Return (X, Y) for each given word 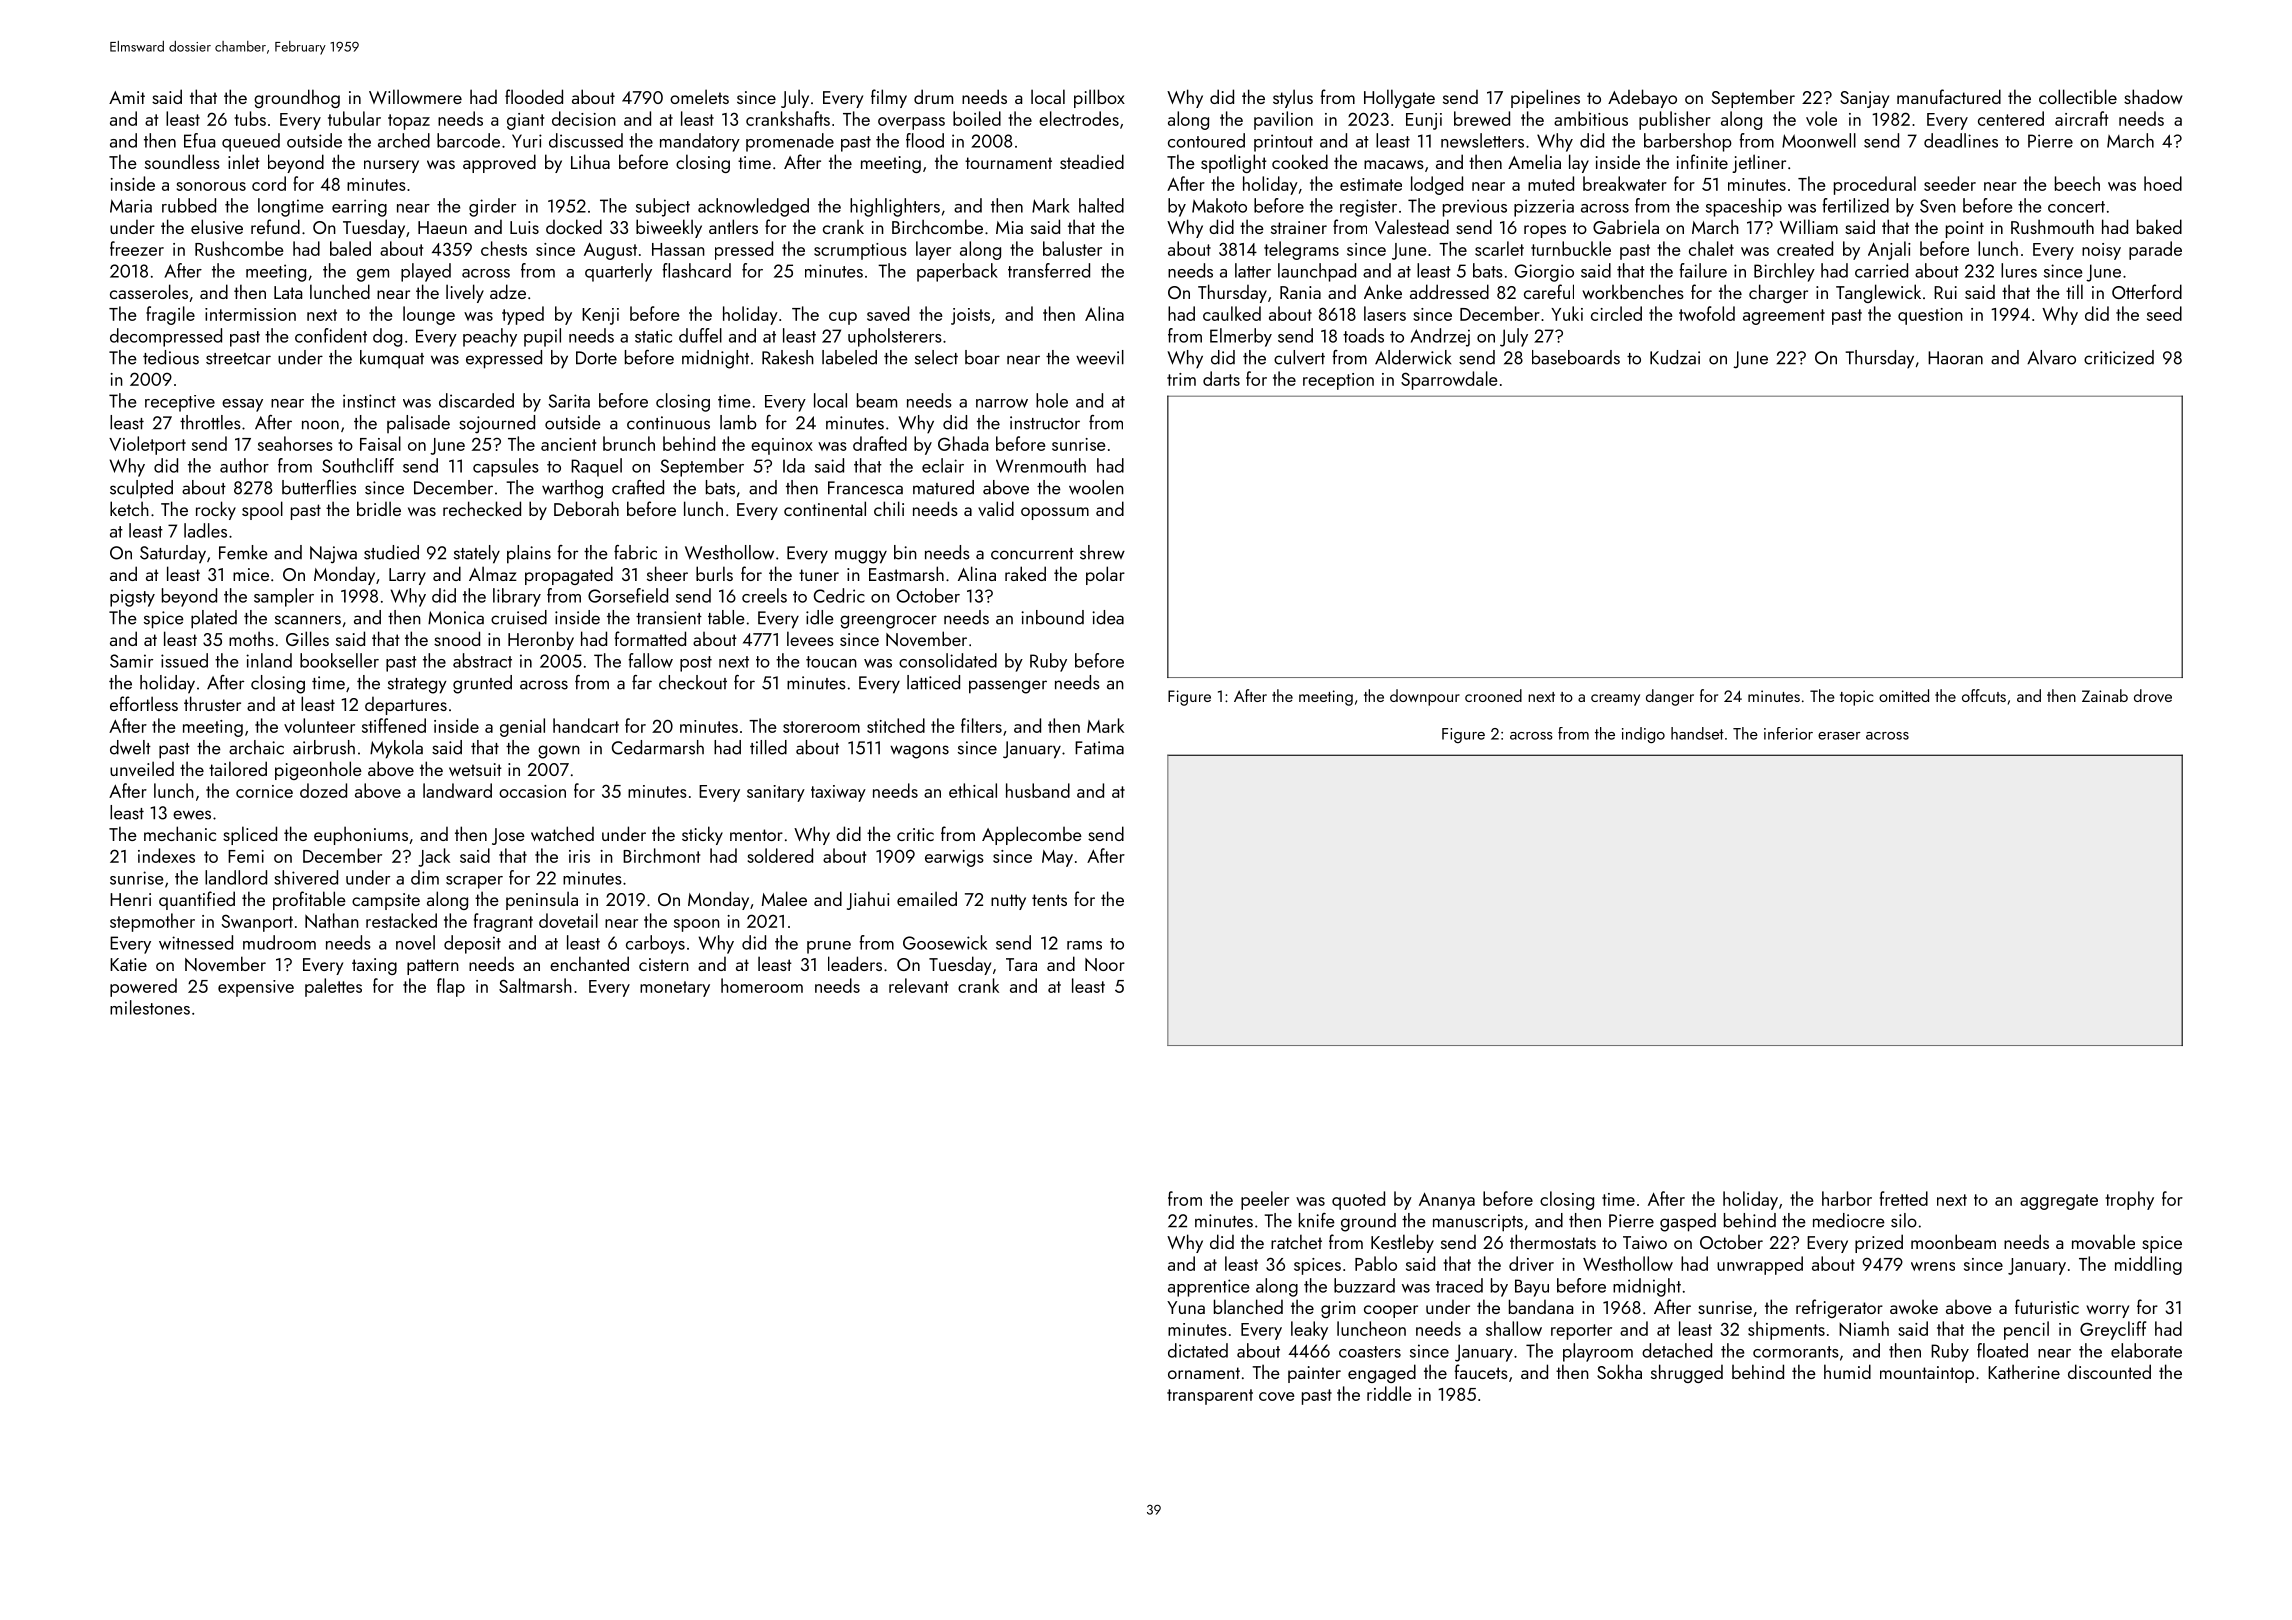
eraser (1839, 736)
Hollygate (1399, 98)
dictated (1198, 1350)
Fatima (1099, 748)
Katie (128, 964)
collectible (2078, 96)
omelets (699, 96)
